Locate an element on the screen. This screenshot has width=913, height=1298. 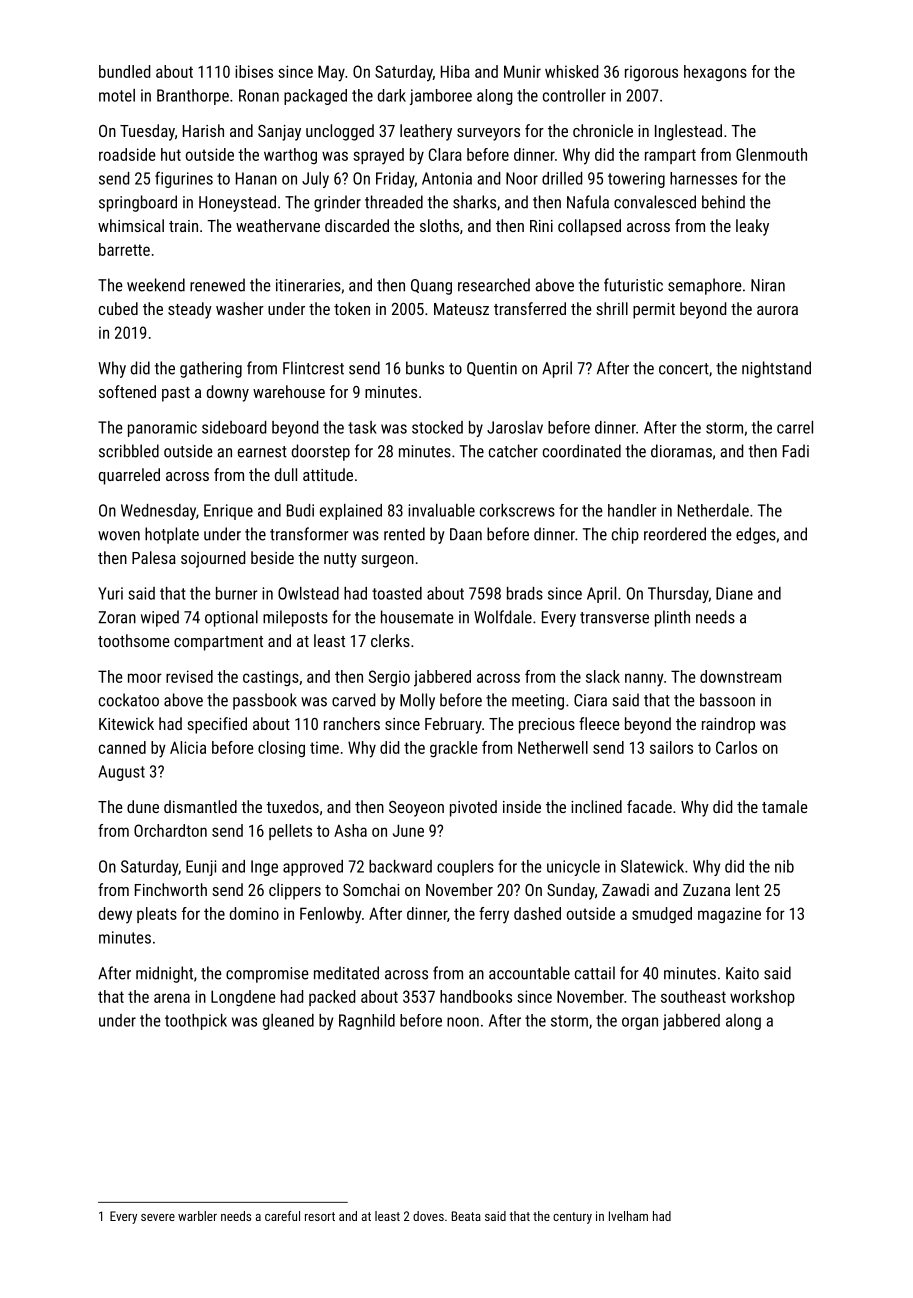
Eunji is located at coordinates (201, 868).
